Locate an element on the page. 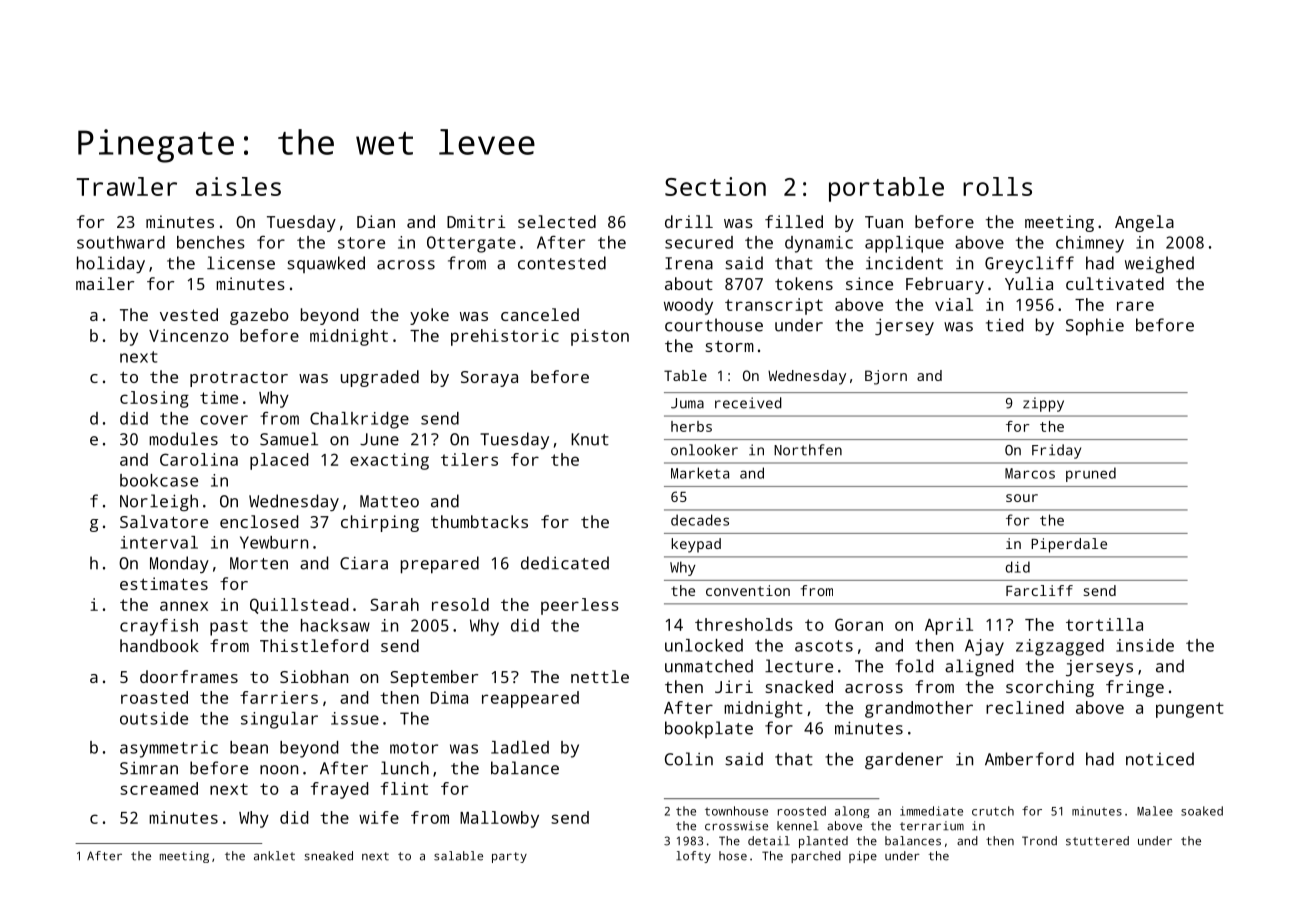 This page has width=1308, height=924. Trawler is located at coordinates (126, 186).
